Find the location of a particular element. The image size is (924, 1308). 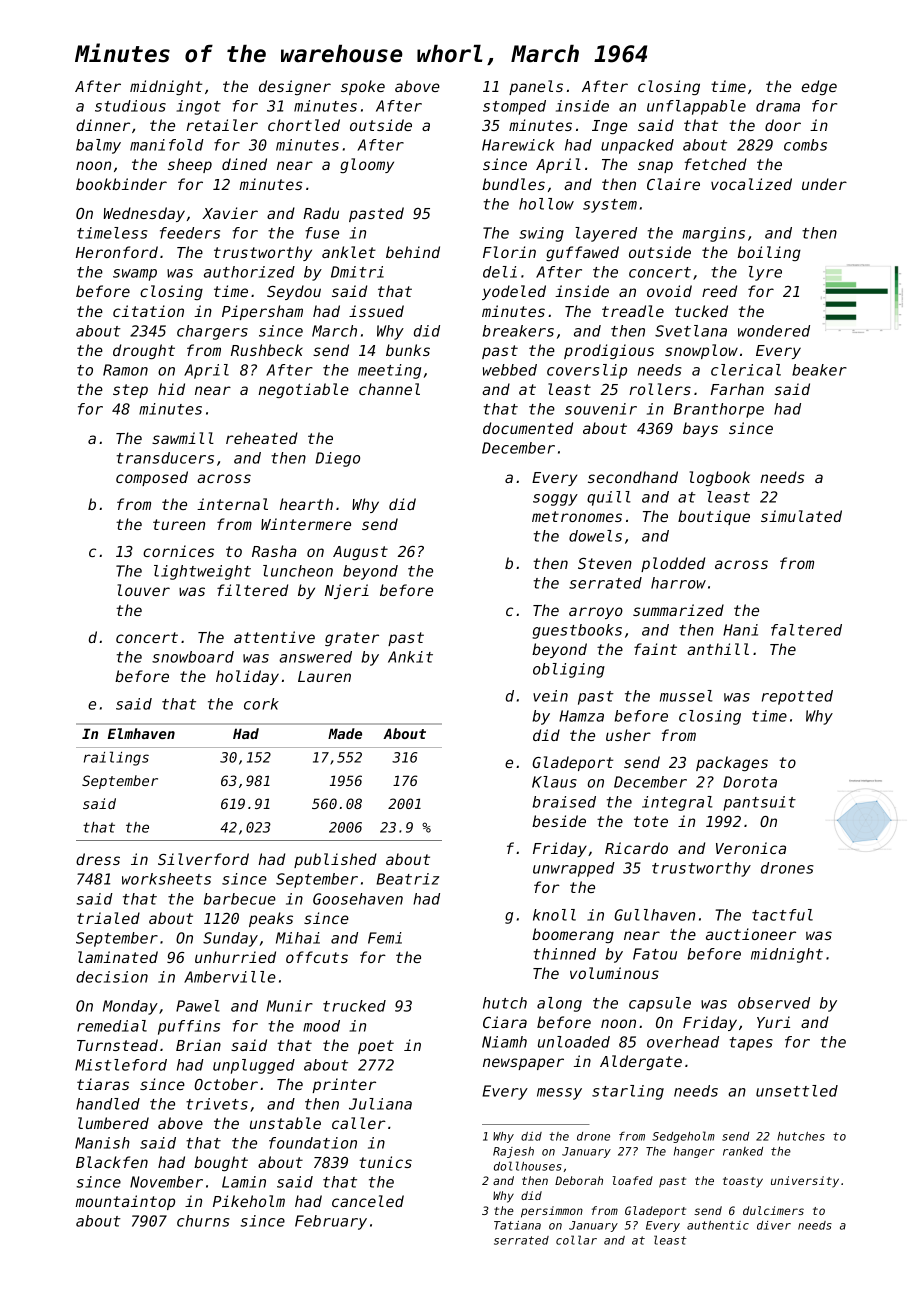

stomped is located at coordinates (514, 107).
